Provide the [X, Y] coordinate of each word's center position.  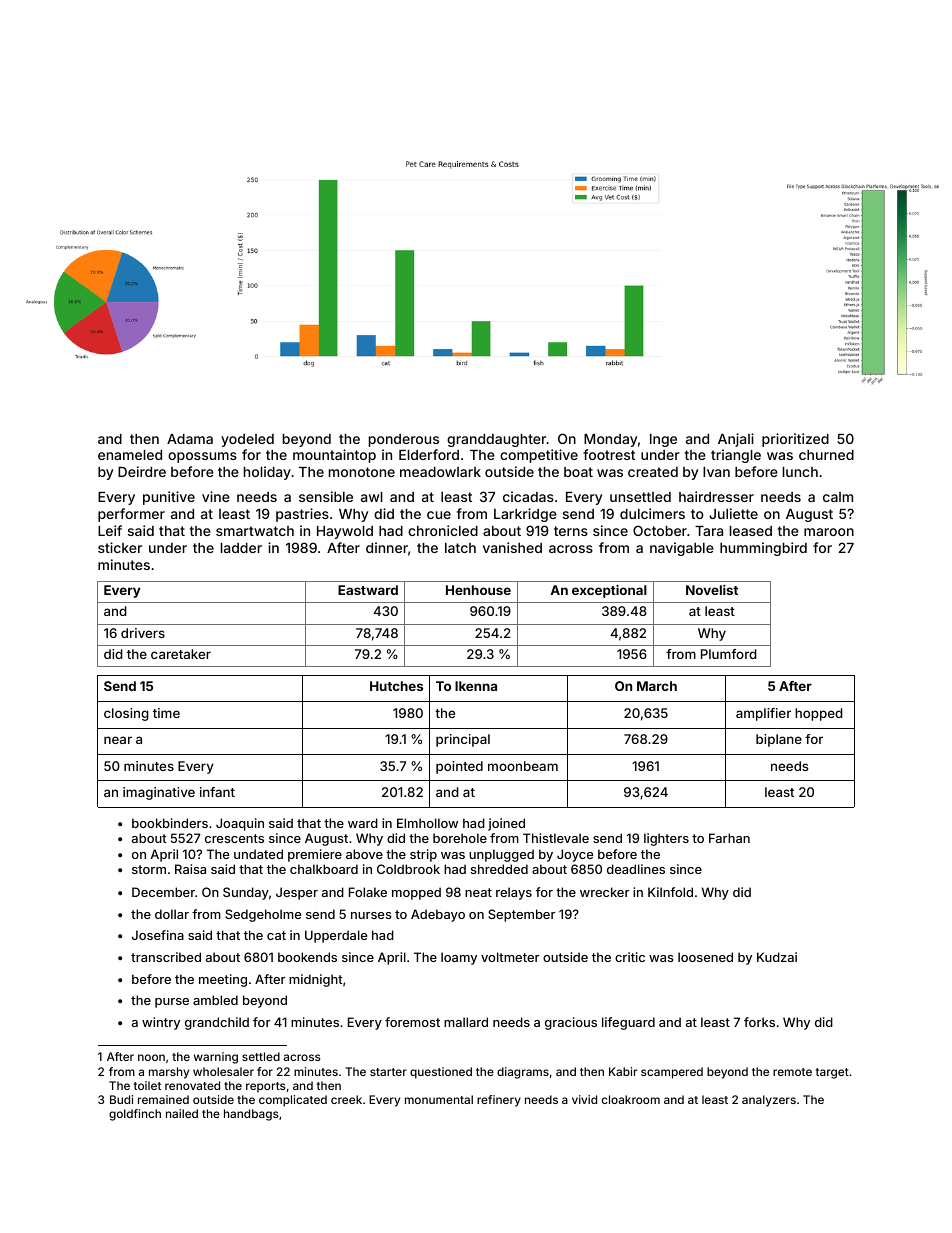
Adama [190, 439]
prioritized [795, 440]
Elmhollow [427, 823]
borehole [460, 838]
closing [126, 714]
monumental [439, 1099]
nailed [182, 1113]
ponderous [404, 440]
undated [258, 854]
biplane [779, 740]
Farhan [729, 838]
